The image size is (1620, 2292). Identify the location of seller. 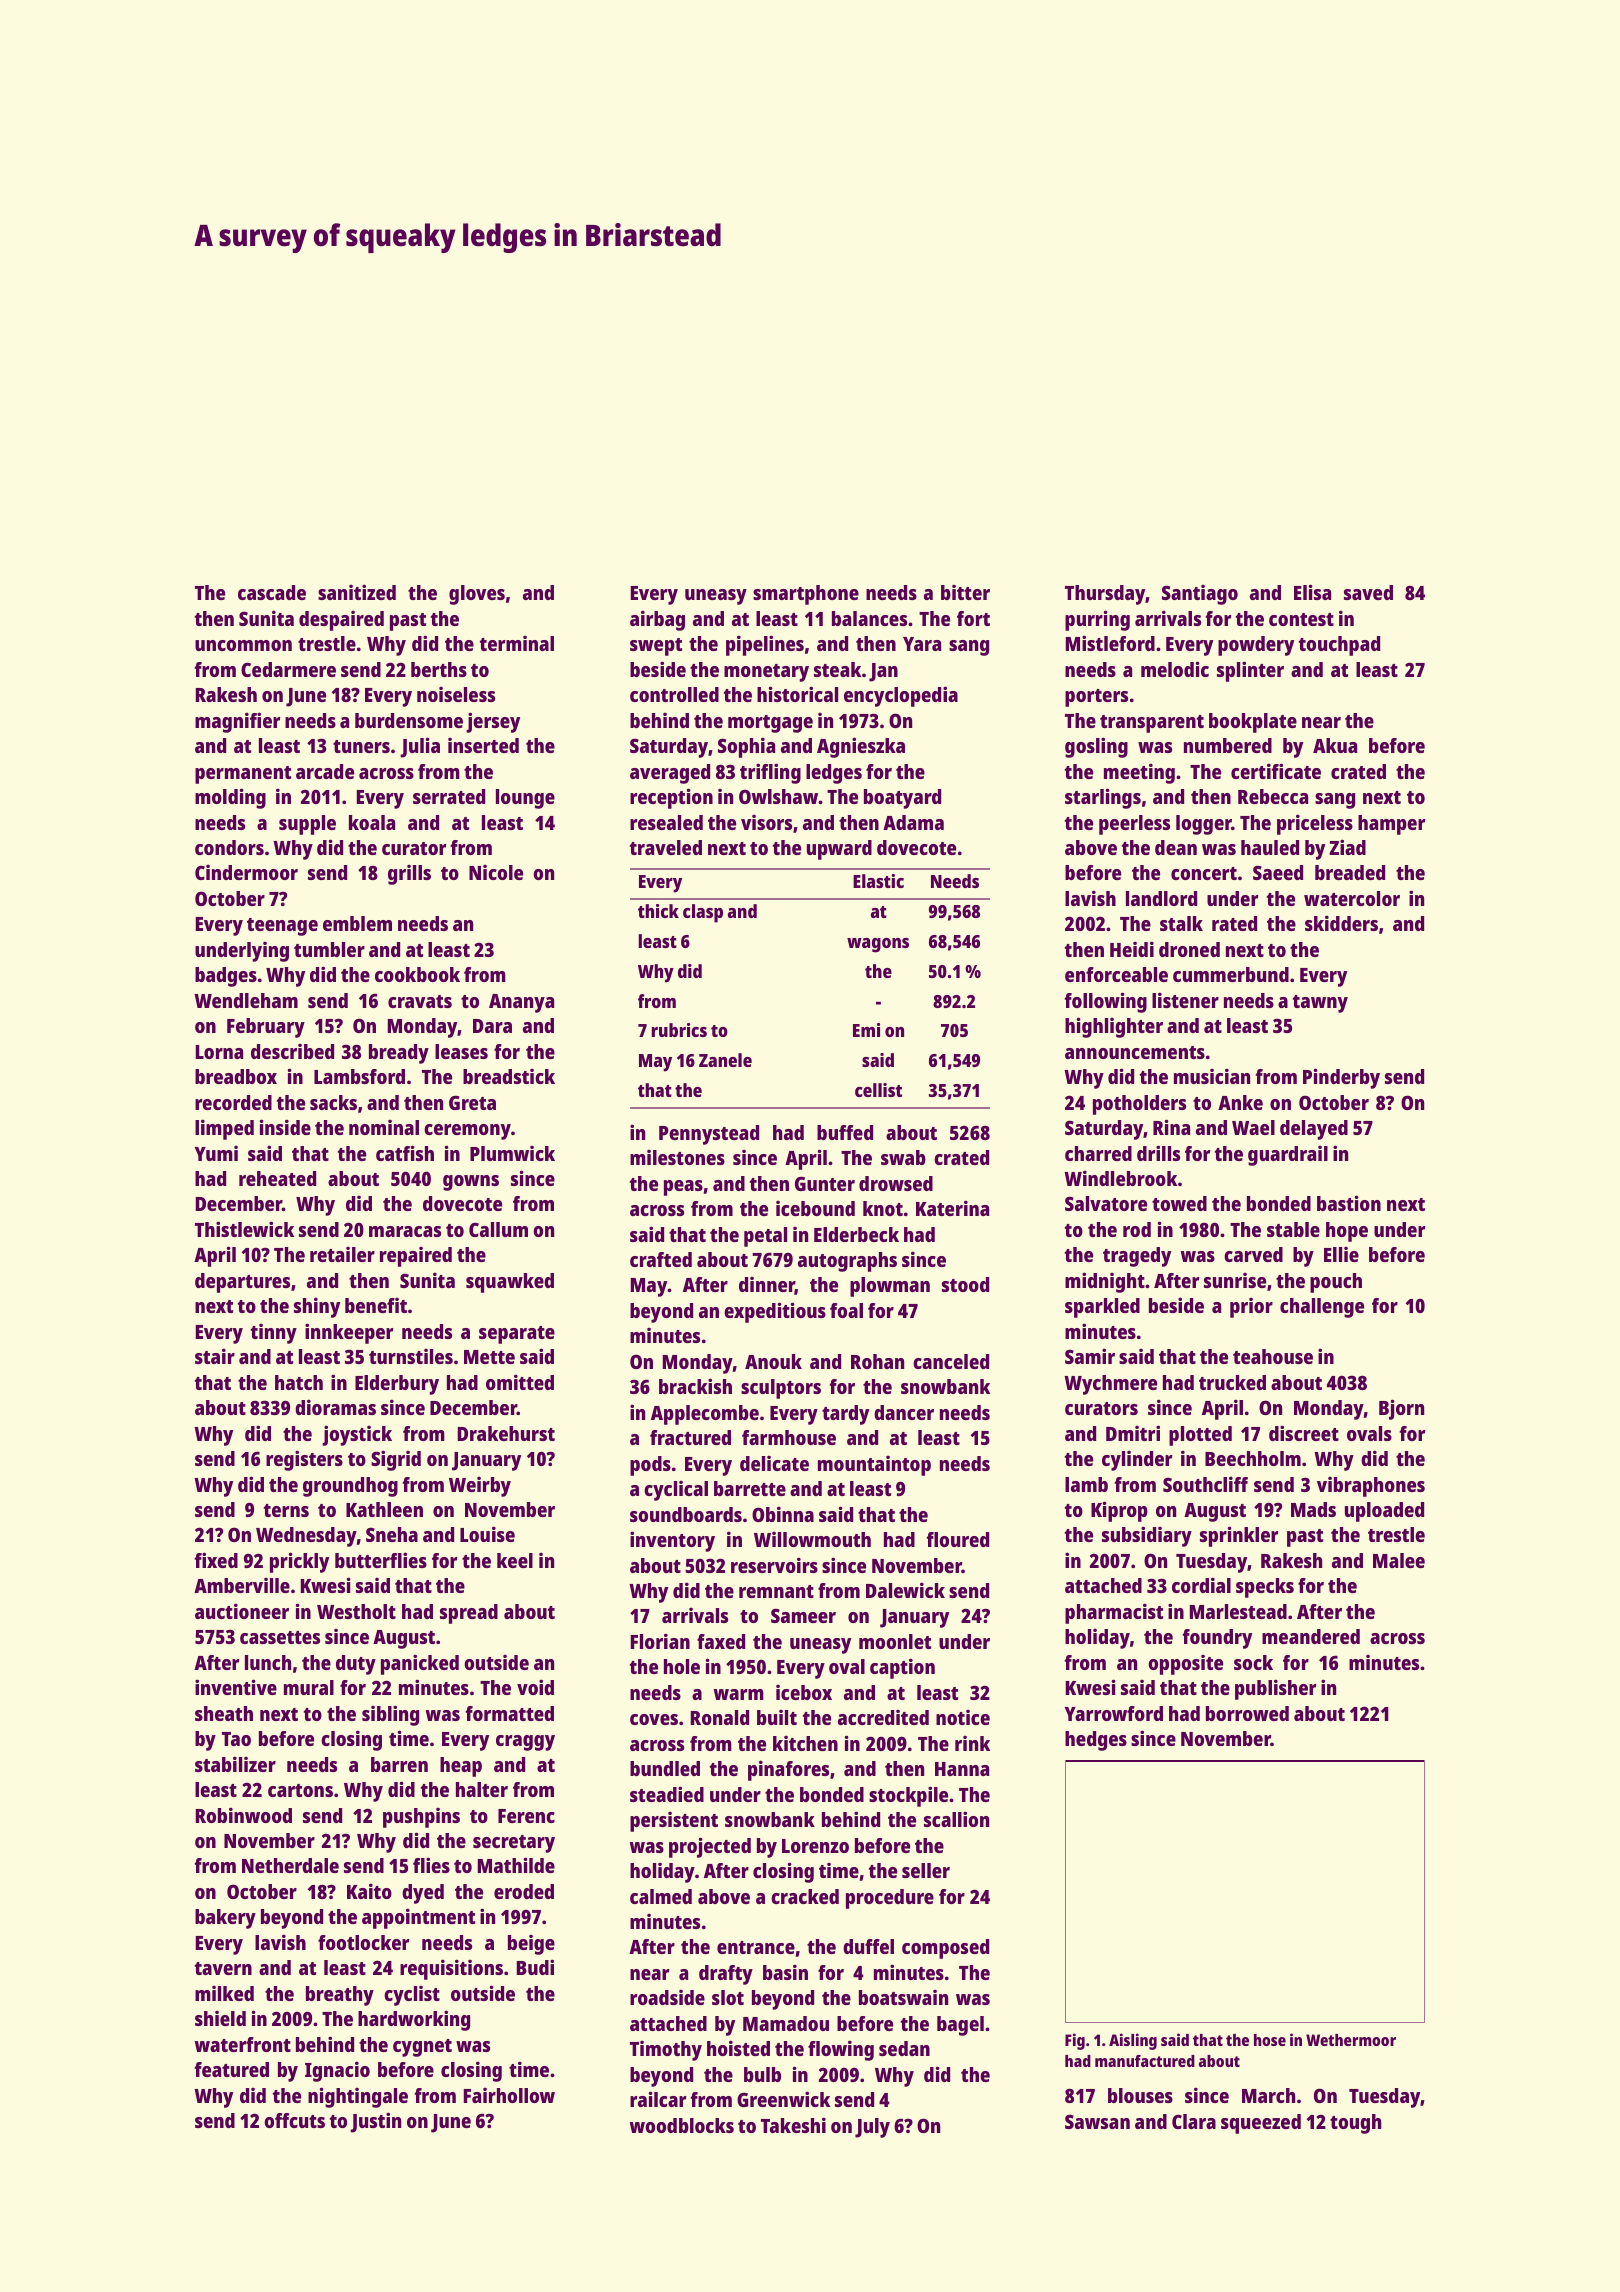
(926, 1870).
